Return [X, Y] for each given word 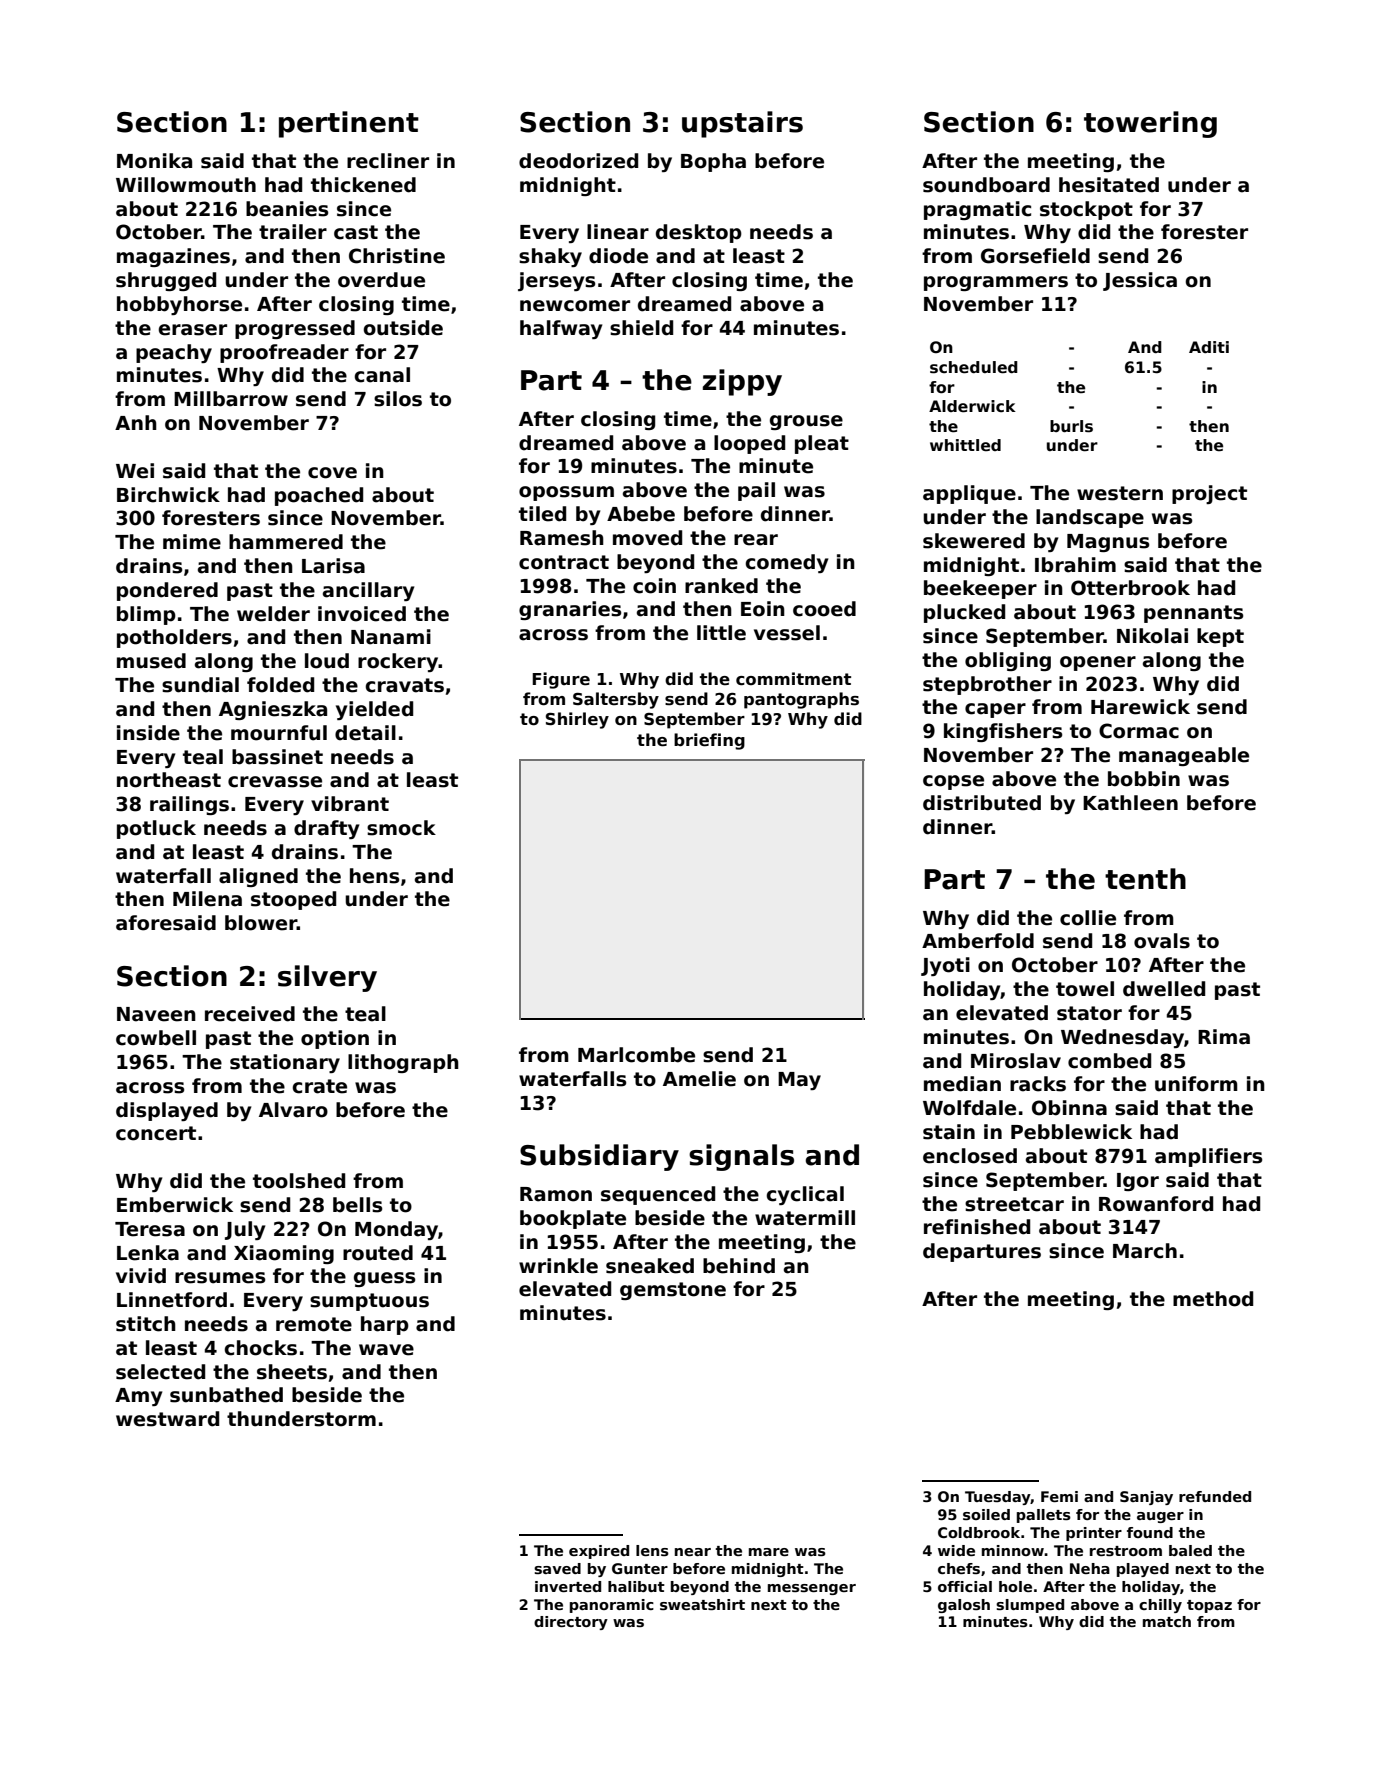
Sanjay [1146, 1498]
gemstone [673, 1291]
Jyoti [945, 966]
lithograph [403, 1063]
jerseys [556, 281]
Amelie [699, 1079]
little [721, 633]
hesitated [1109, 185]
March [1145, 1251]
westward [167, 1419]
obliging [1008, 661]
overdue [381, 280]
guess [384, 1279]
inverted [568, 1586]
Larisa [333, 566]
